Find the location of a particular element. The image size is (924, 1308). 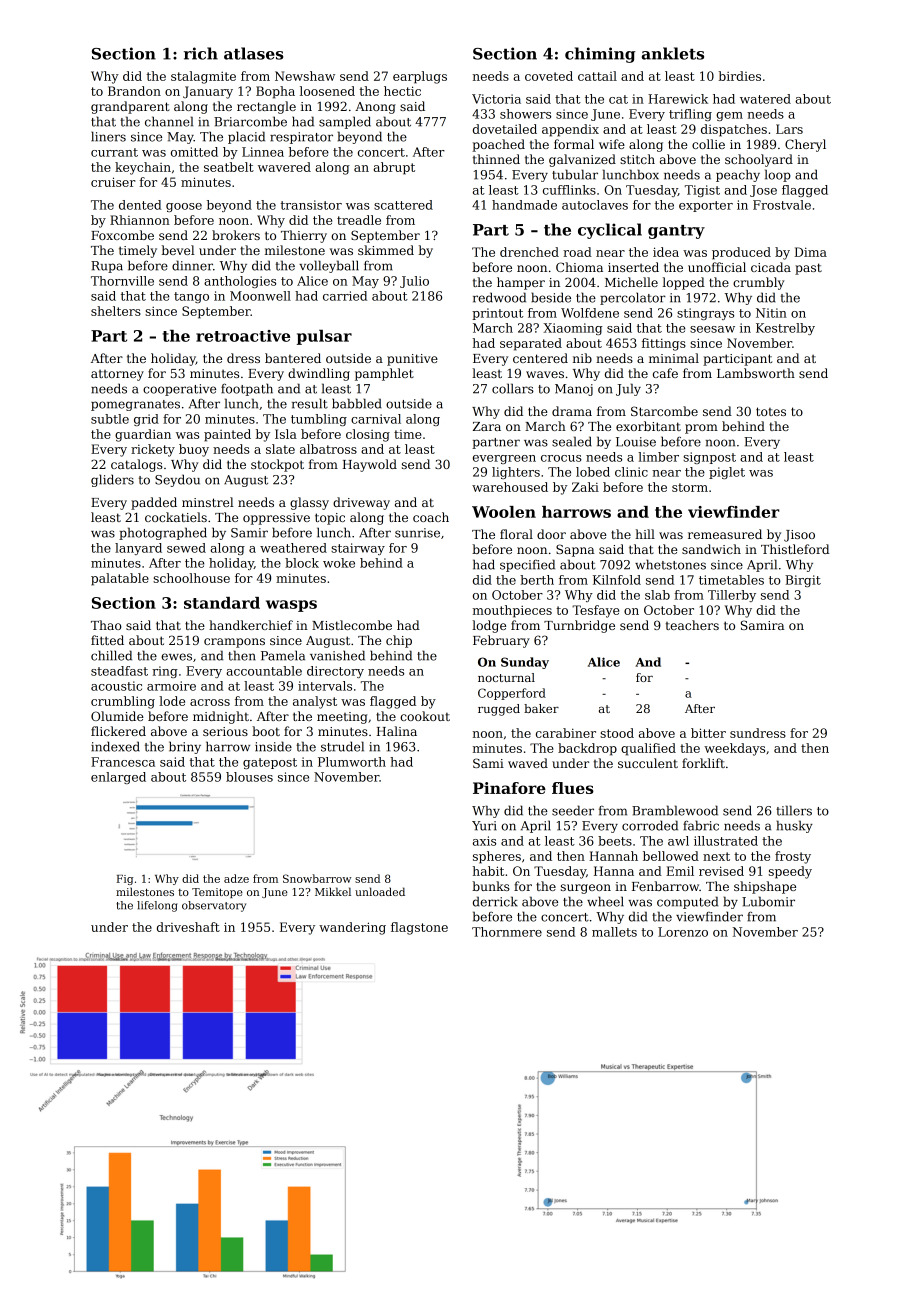

Birgit is located at coordinates (803, 581).
